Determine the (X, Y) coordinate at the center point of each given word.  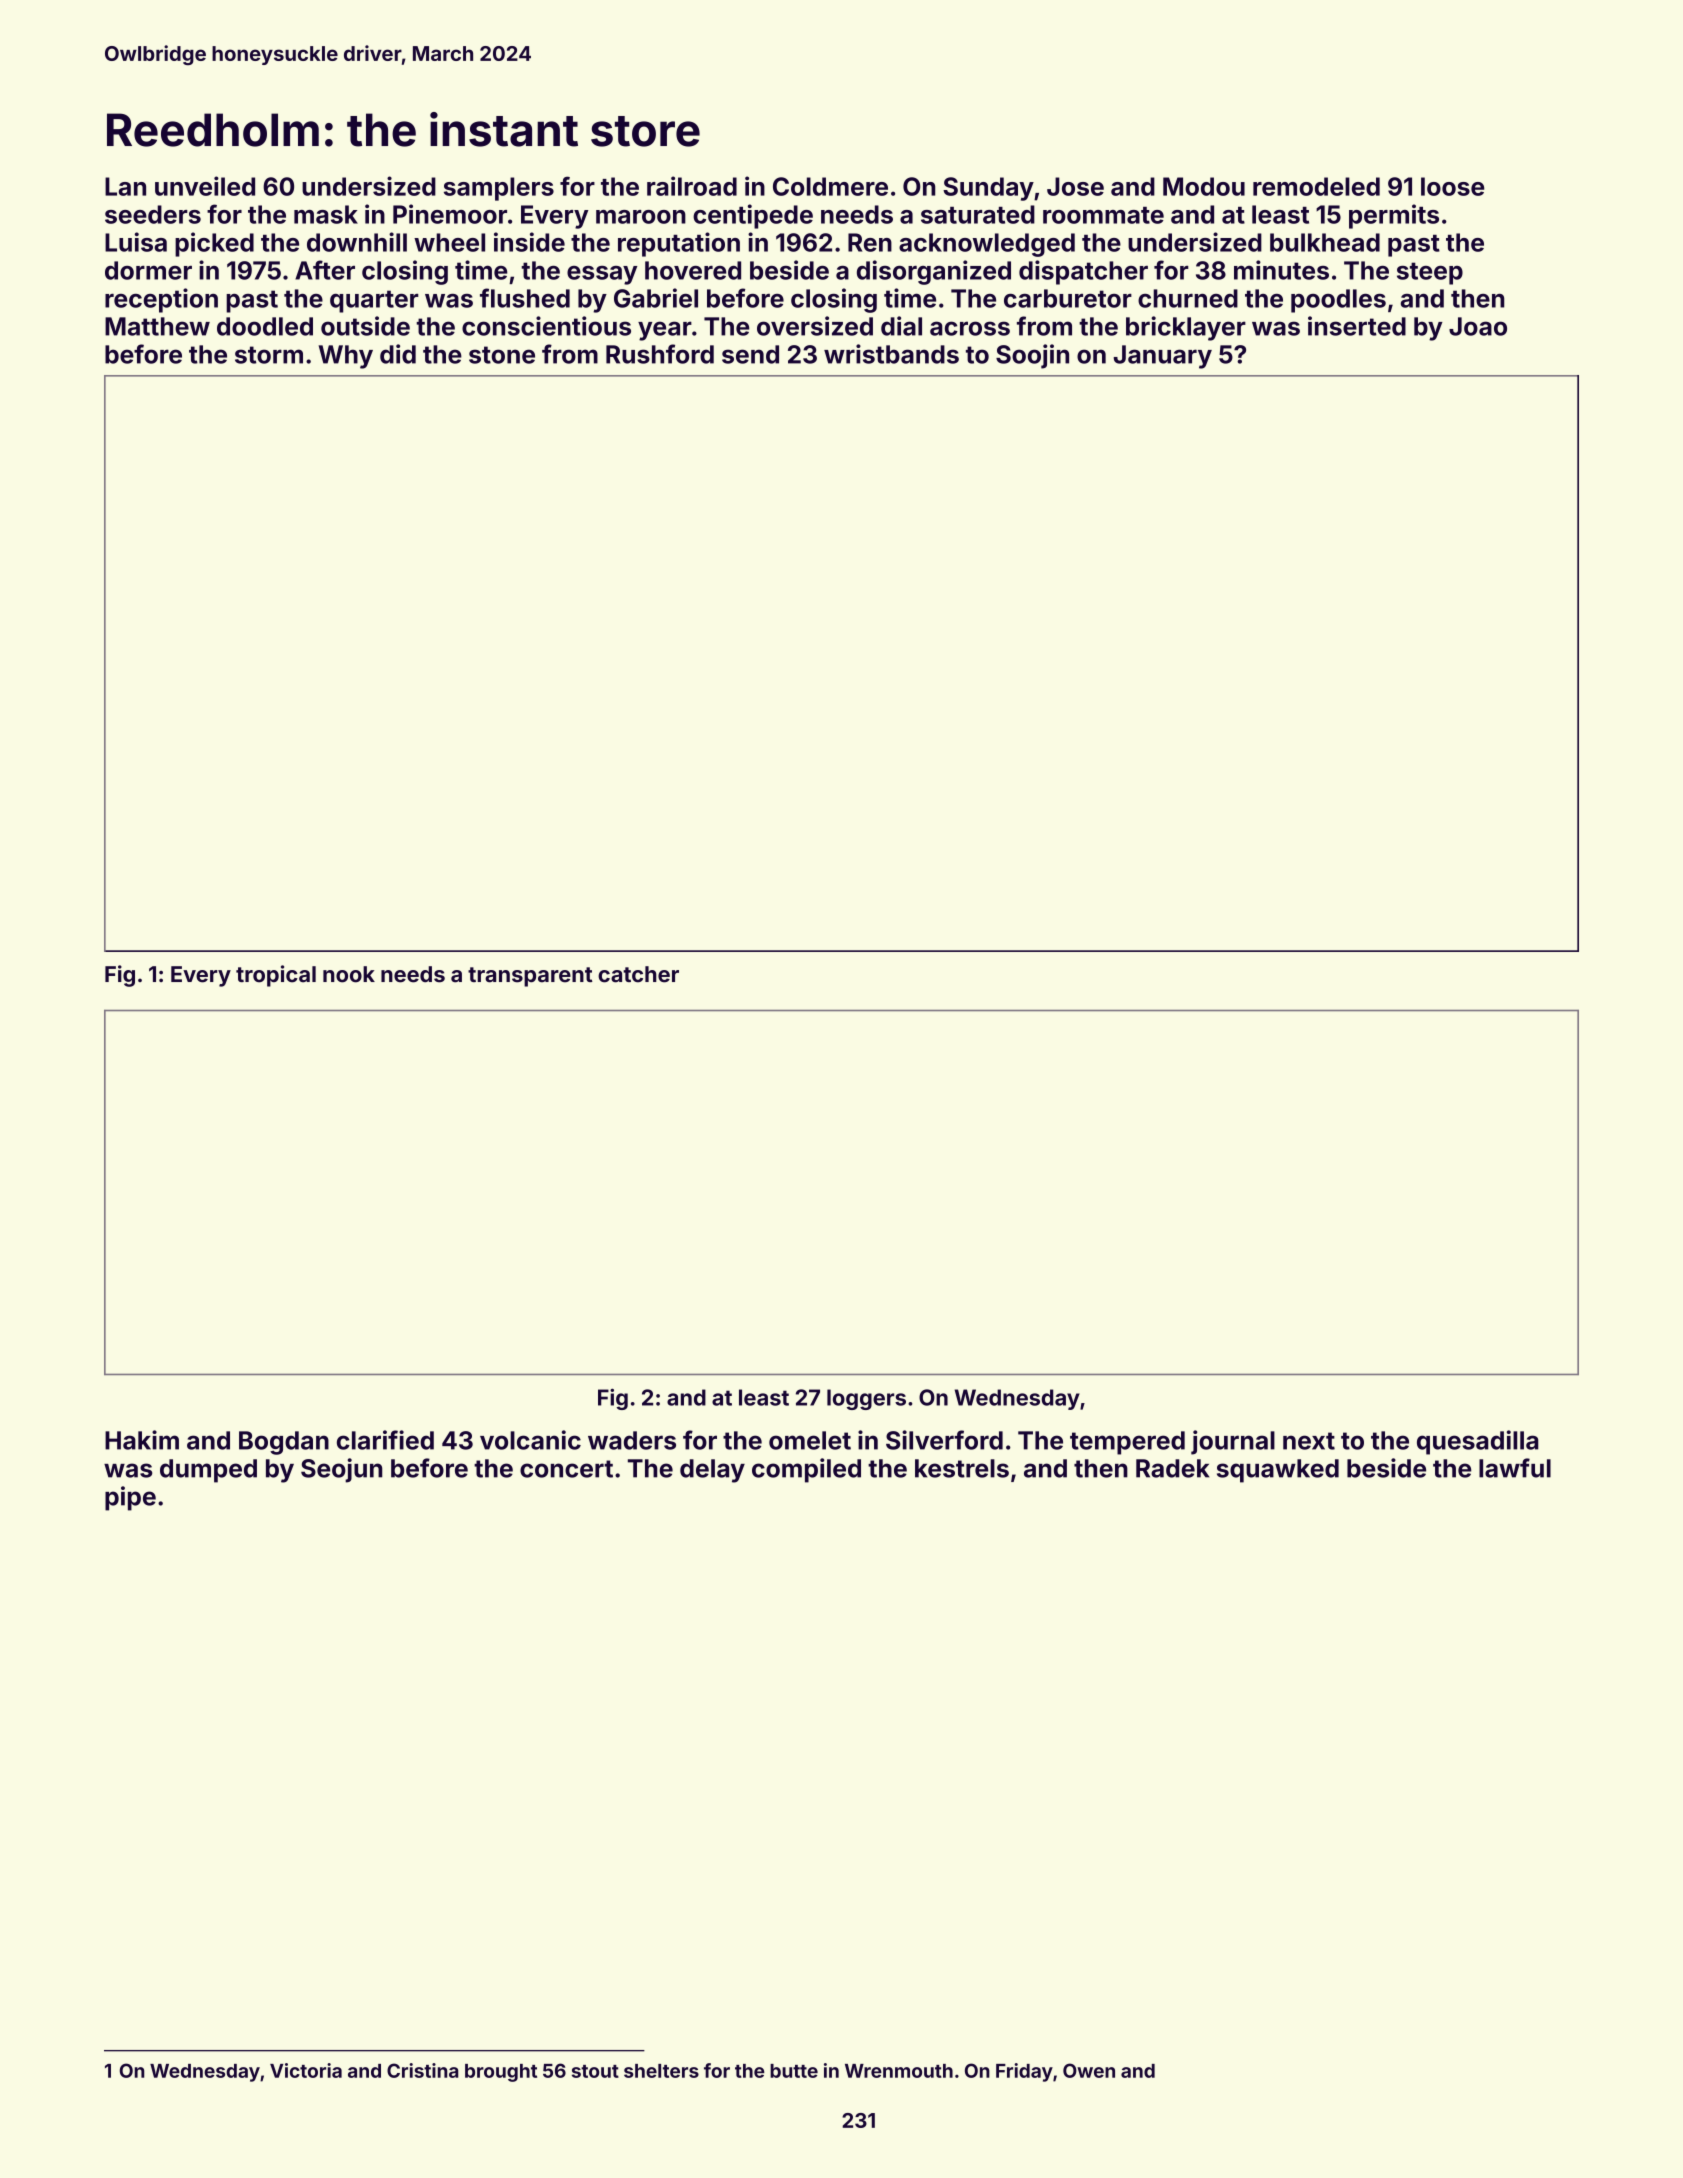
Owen (1089, 2070)
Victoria (306, 2070)
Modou (1204, 186)
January (1163, 357)
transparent (530, 977)
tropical (276, 976)
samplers (499, 189)
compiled (806, 1470)
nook (349, 974)
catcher (638, 974)
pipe (130, 1498)
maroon (641, 217)
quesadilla (1478, 1442)
